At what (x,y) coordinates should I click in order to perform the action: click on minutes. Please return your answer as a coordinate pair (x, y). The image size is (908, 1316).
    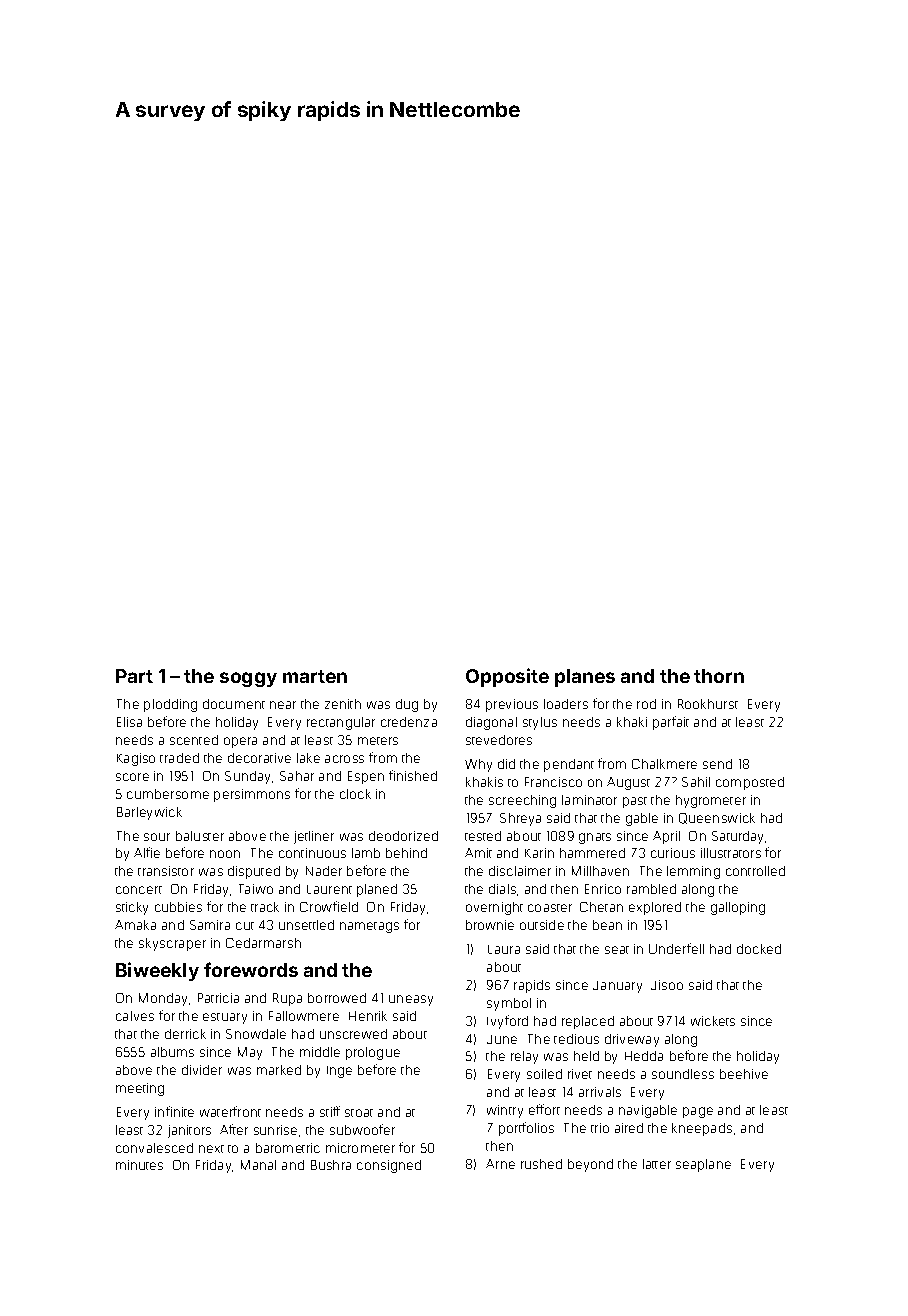
    Looking at the image, I should click on (139, 1165).
